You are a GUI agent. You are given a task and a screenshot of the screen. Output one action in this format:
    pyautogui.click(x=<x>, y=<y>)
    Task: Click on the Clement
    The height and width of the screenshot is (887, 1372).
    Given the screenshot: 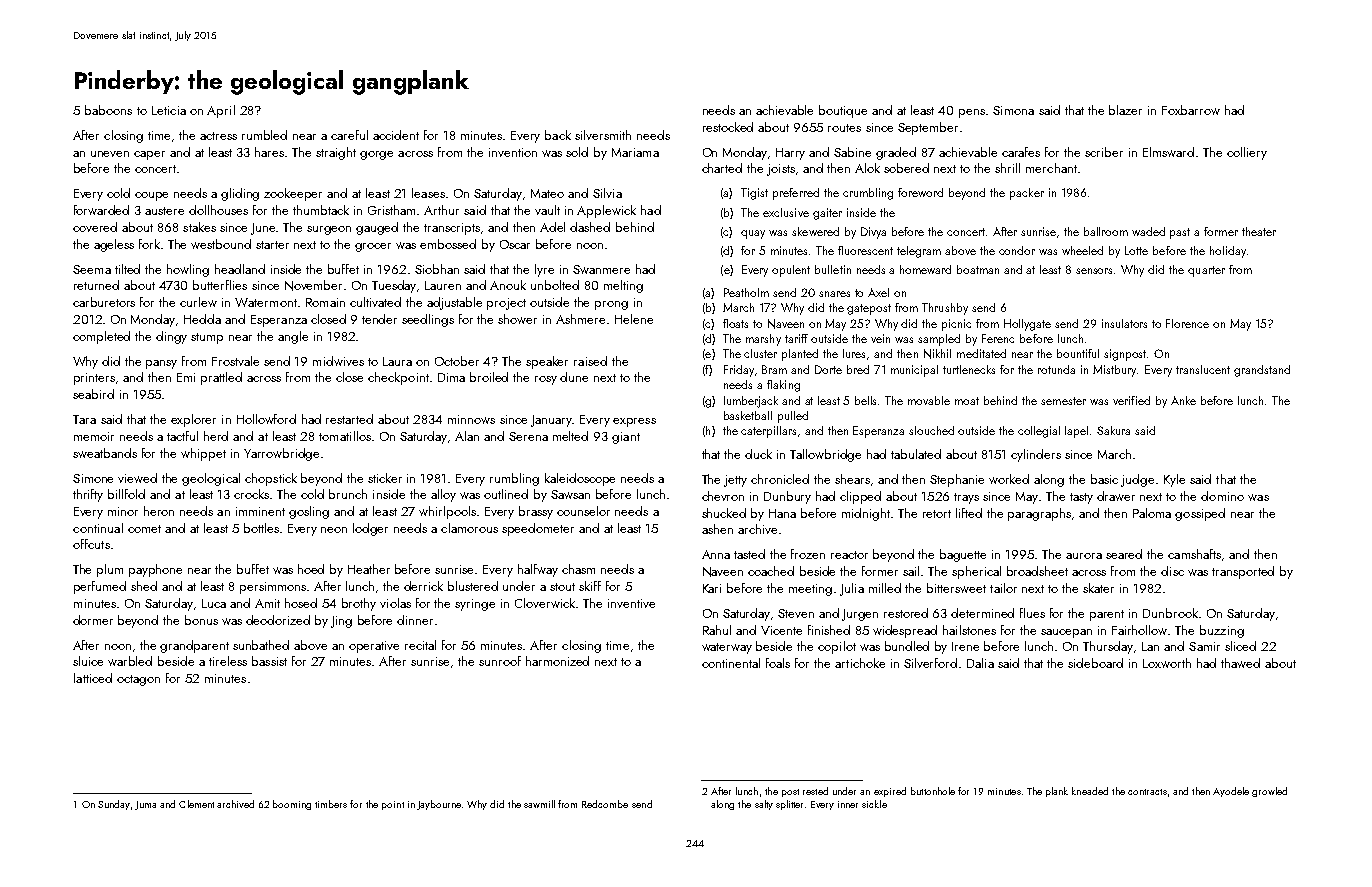 What is the action you would take?
    pyautogui.click(x=196, y=804)
